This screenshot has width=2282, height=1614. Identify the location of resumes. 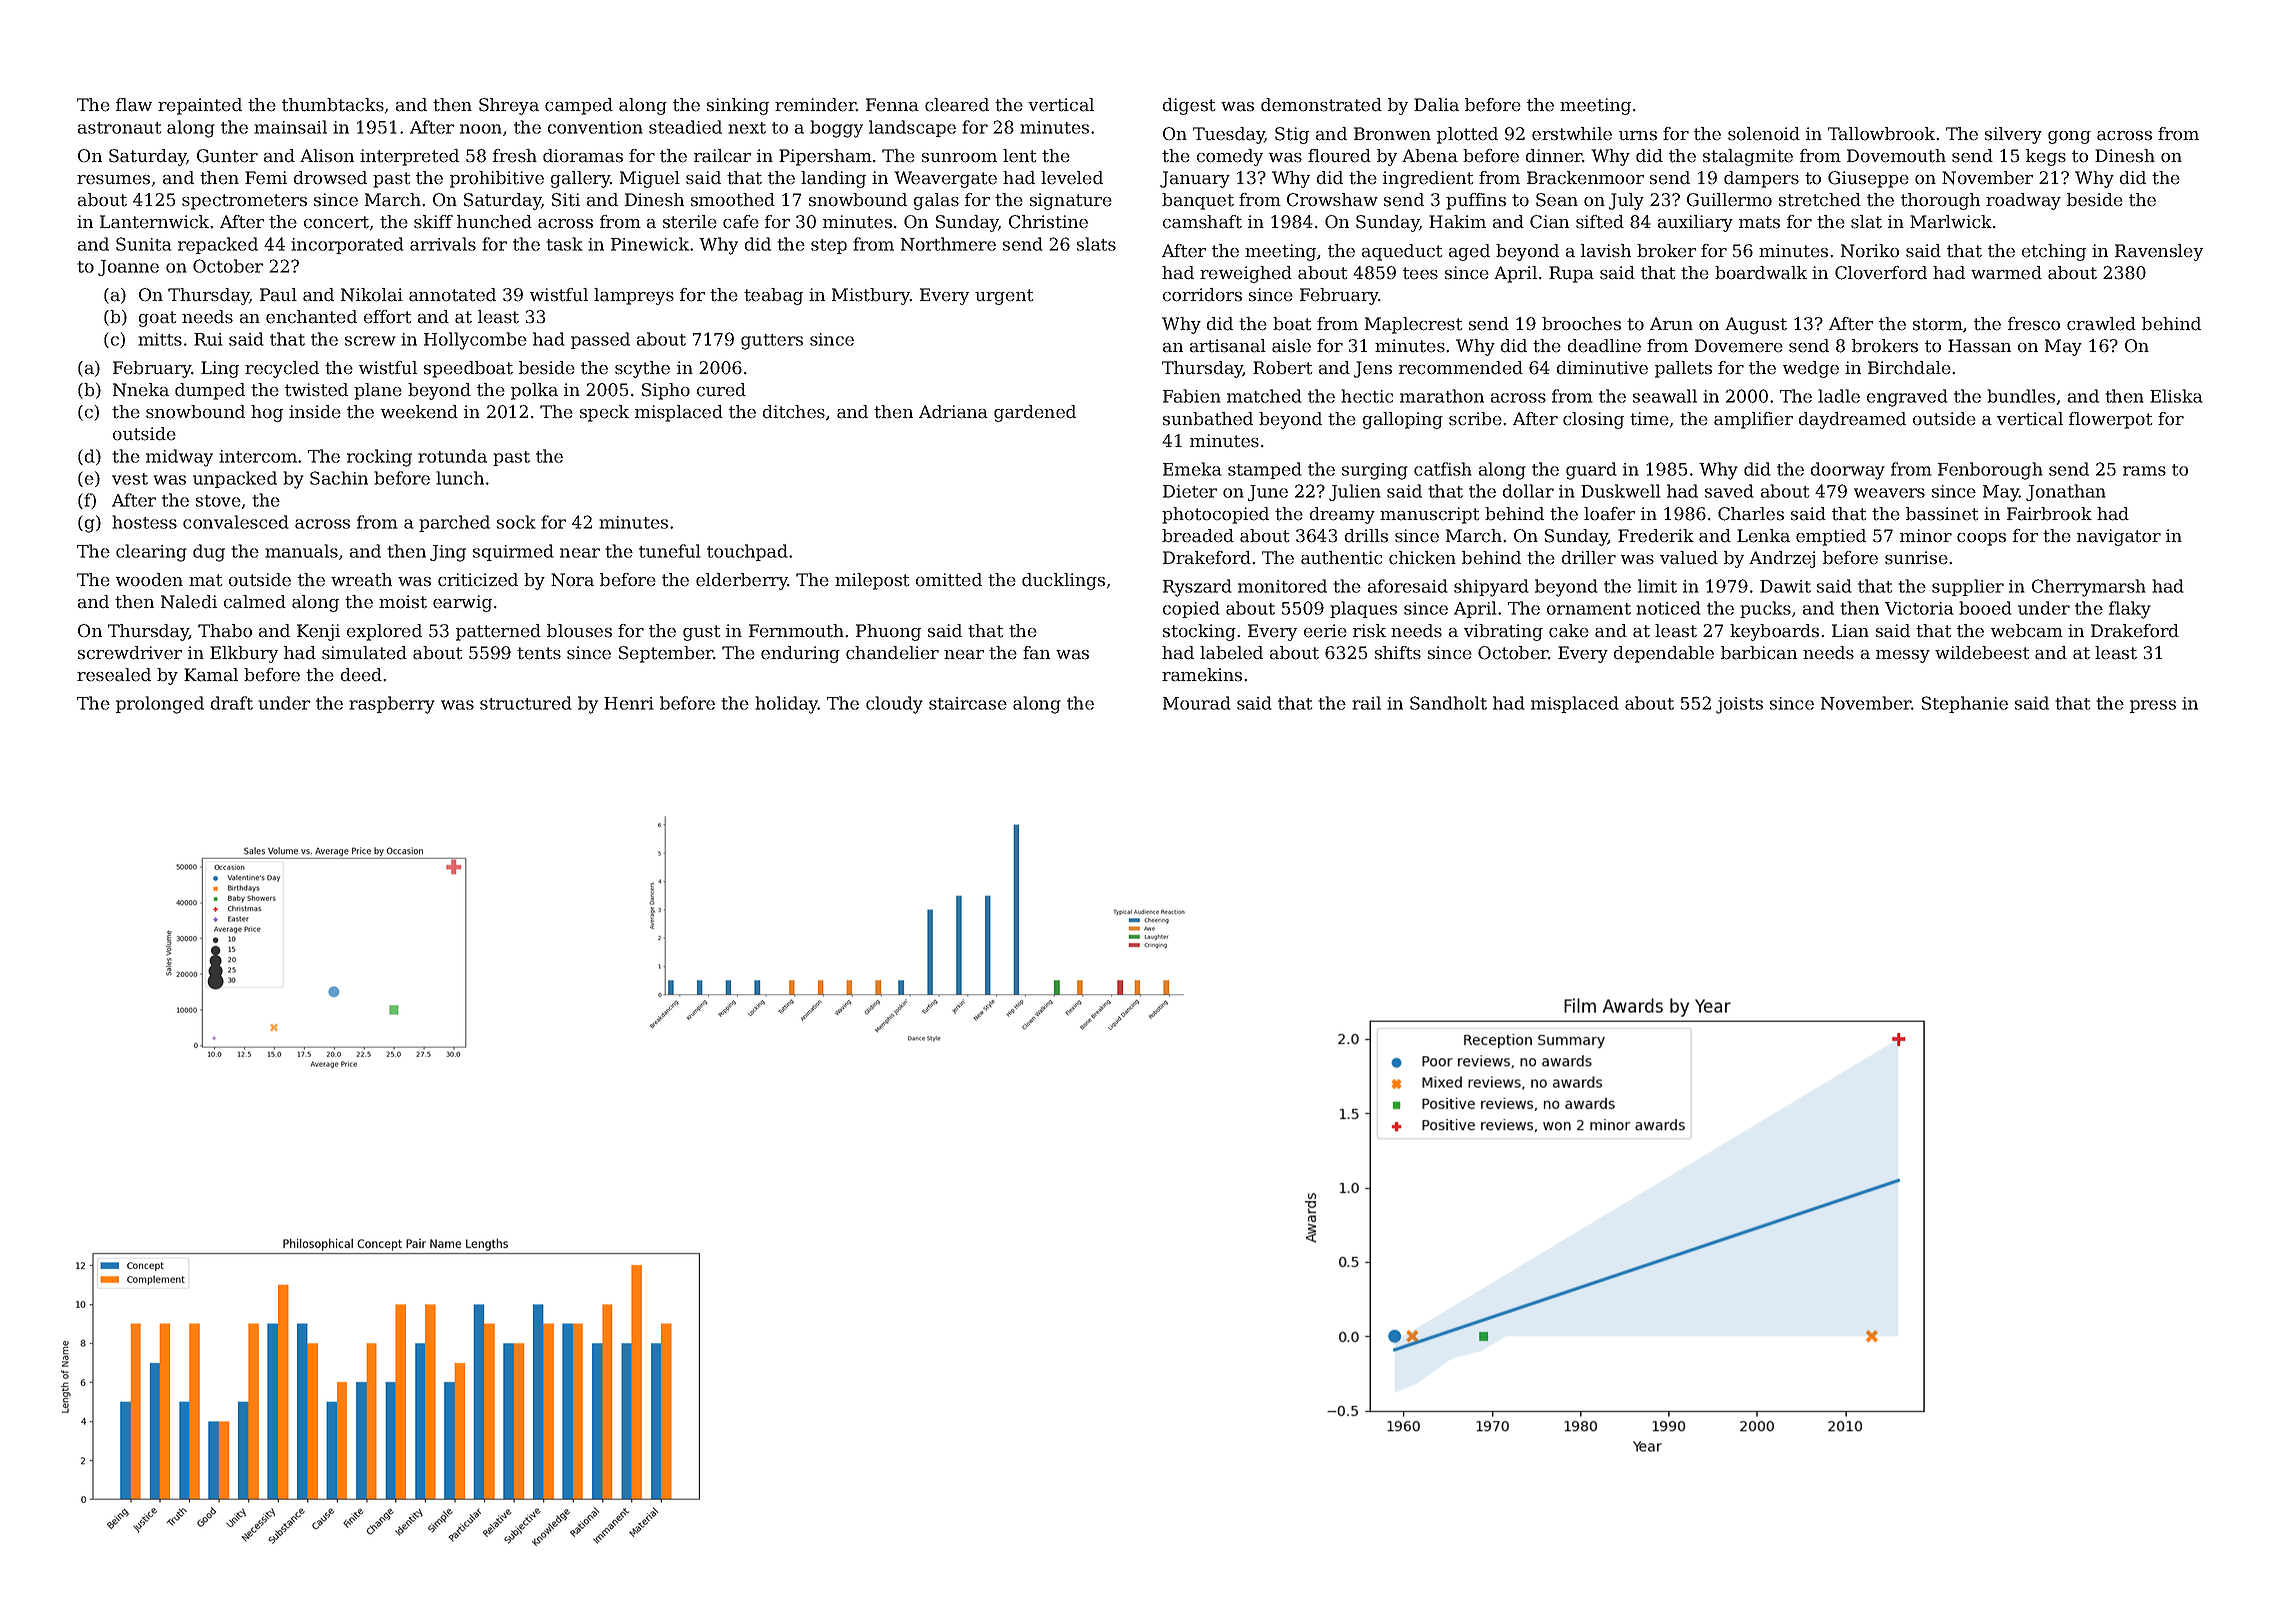
(113, 180).
